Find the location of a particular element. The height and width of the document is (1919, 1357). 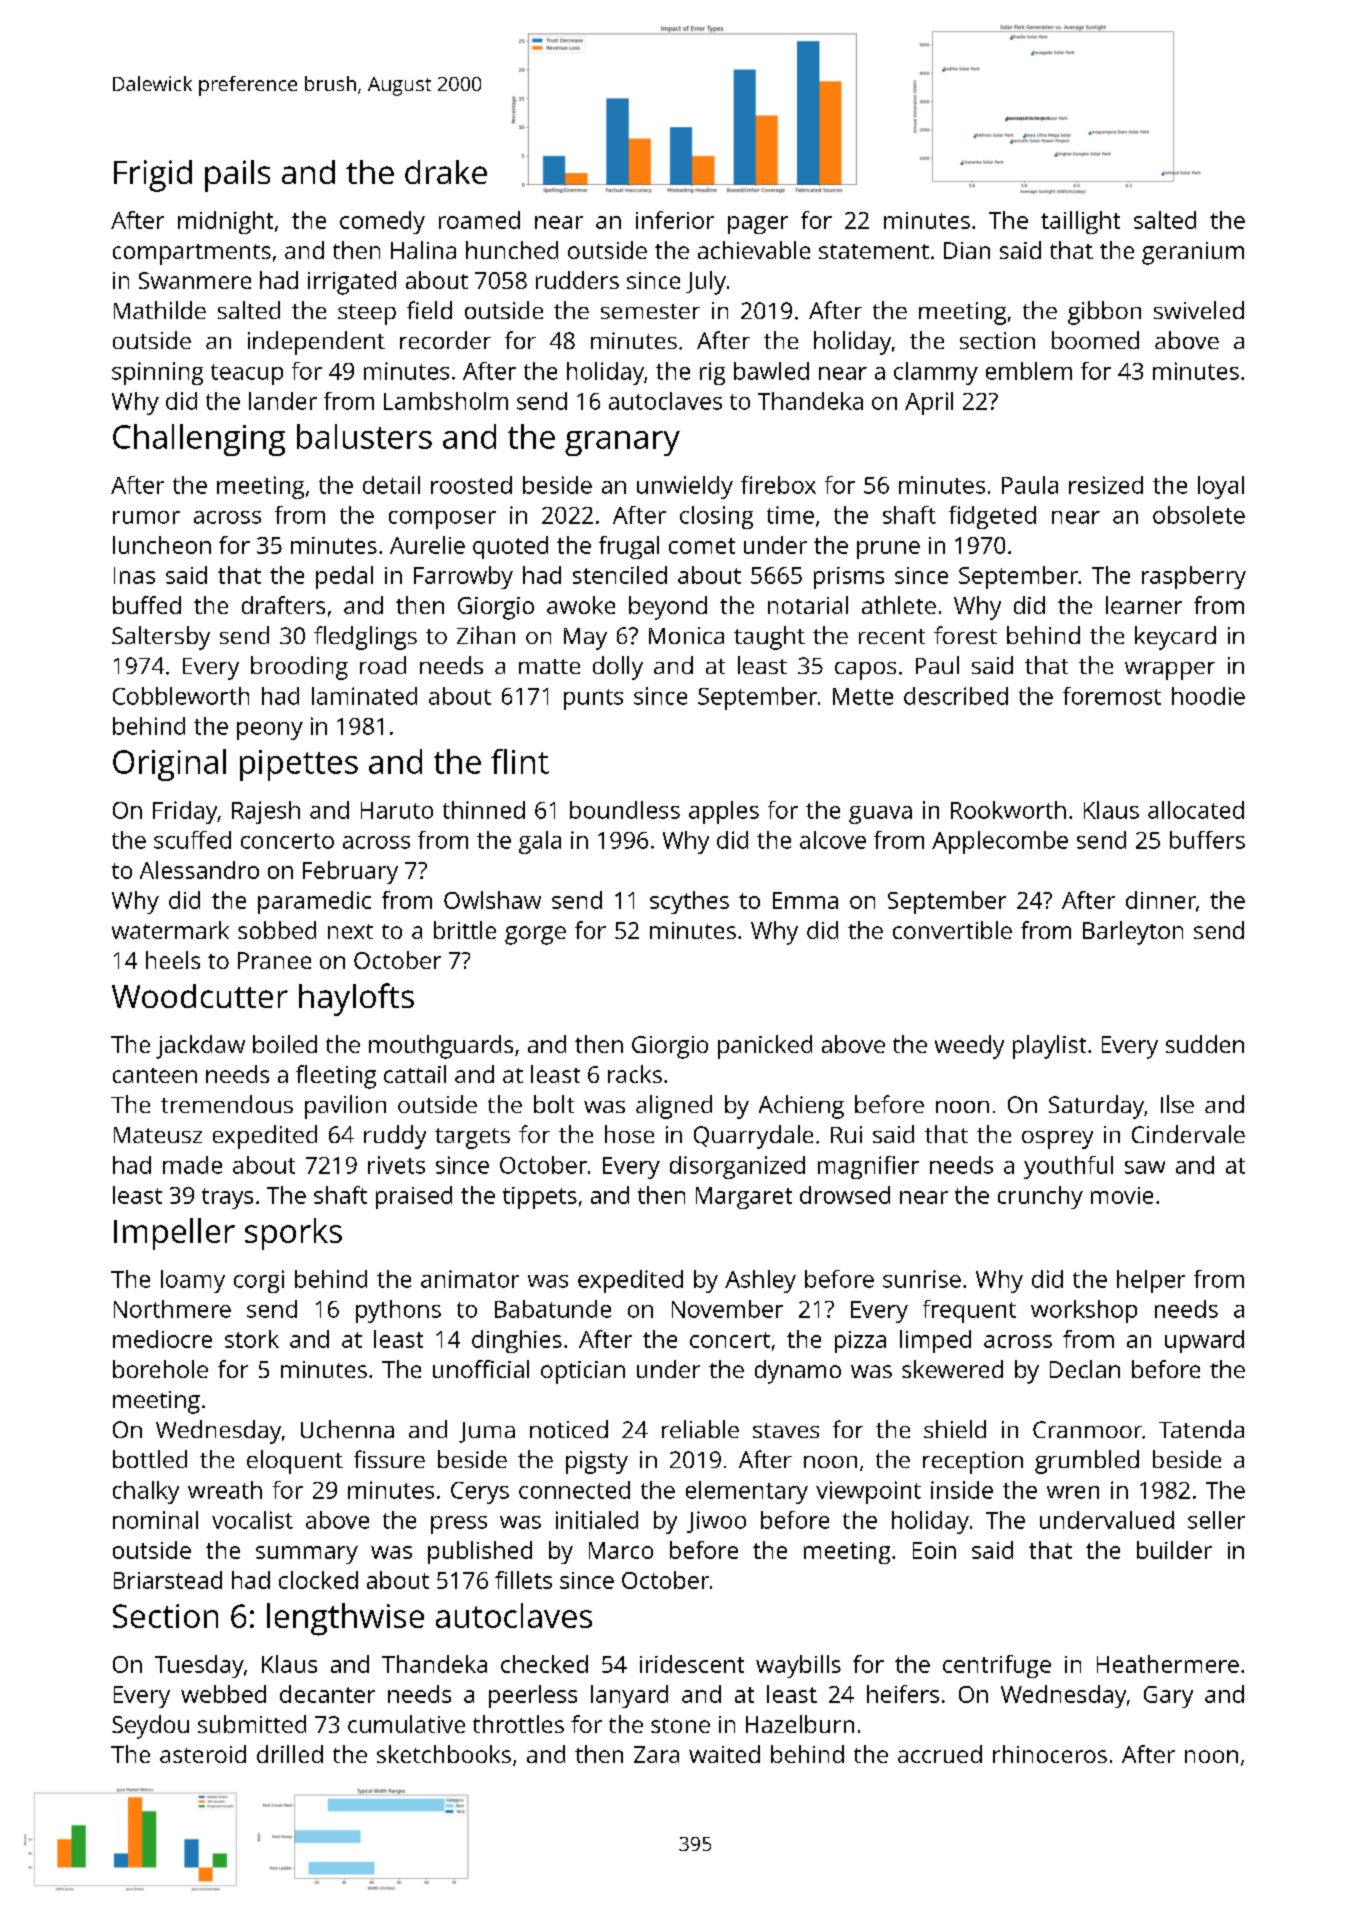

asteroid is located at coordinates (203, 1754).
